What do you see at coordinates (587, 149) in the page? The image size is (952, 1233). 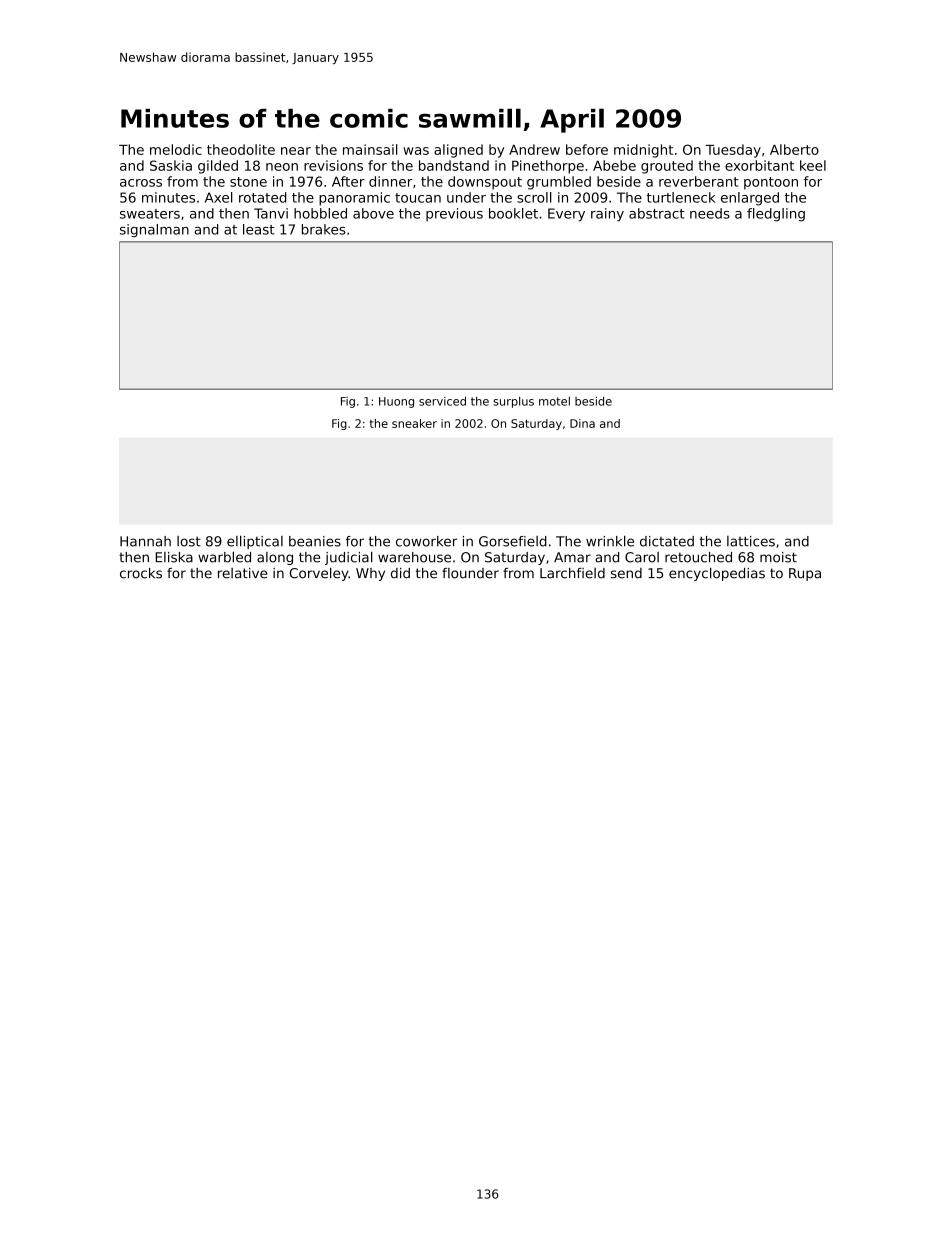 I see `before` at bounding box center [587, 149].
